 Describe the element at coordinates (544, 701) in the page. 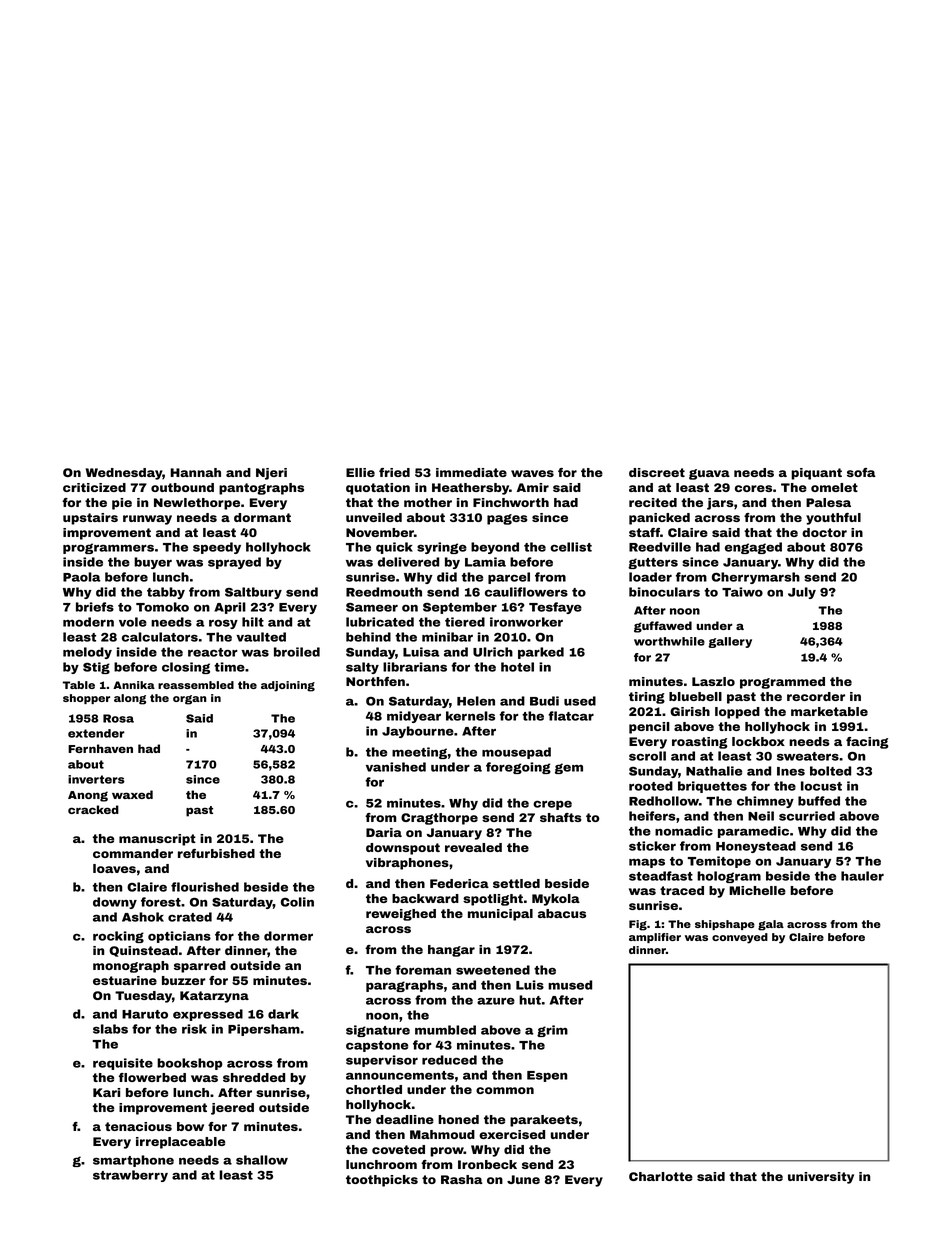

I see `Budi` at that location.
